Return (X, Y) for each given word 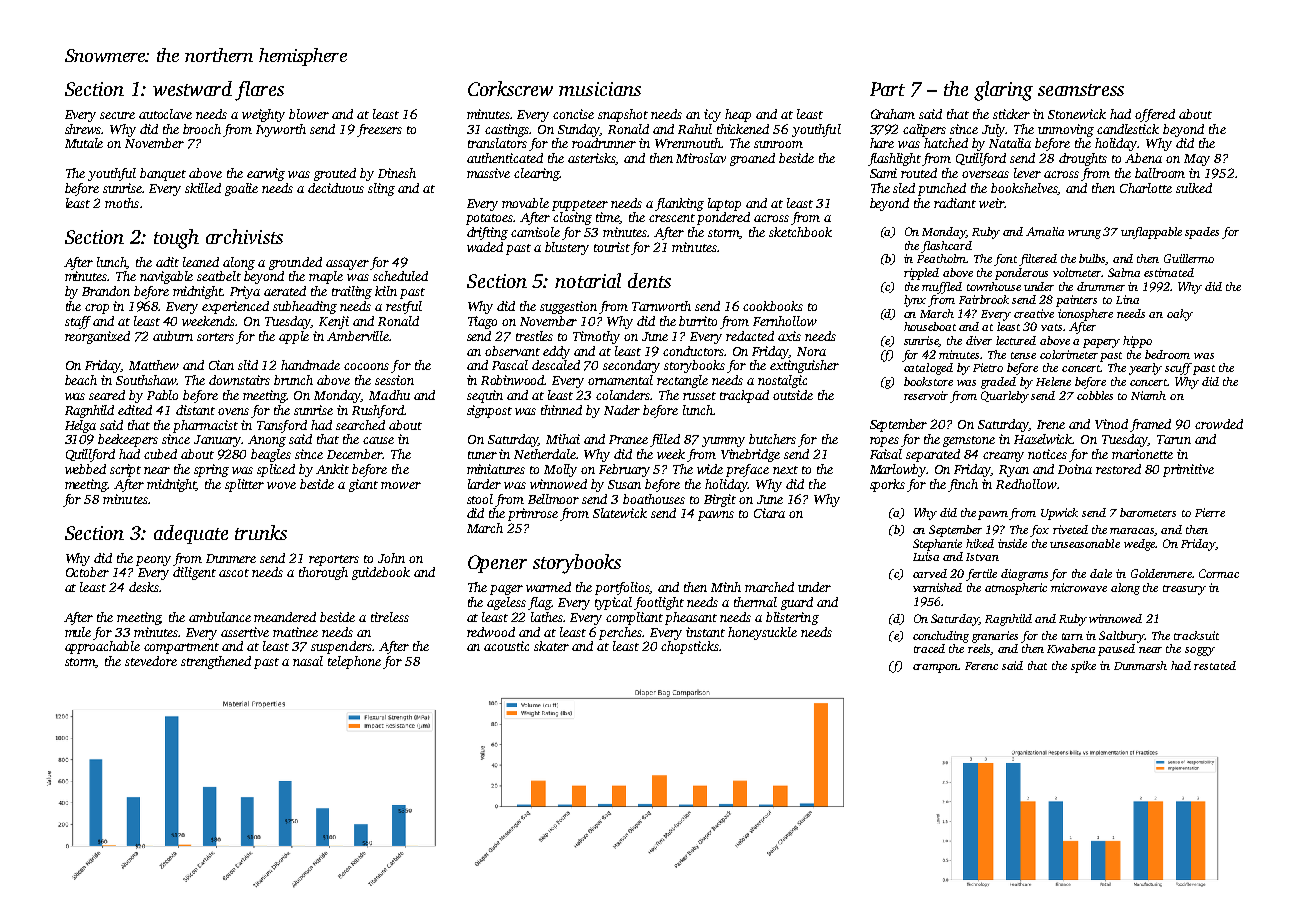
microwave (1079, 587)
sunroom (778, 144)
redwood (491, 632)
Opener (497, 564)
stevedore (151, 661)
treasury (1184, 590)
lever (1027, 173)
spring (211, 470)
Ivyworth (281, 130)
